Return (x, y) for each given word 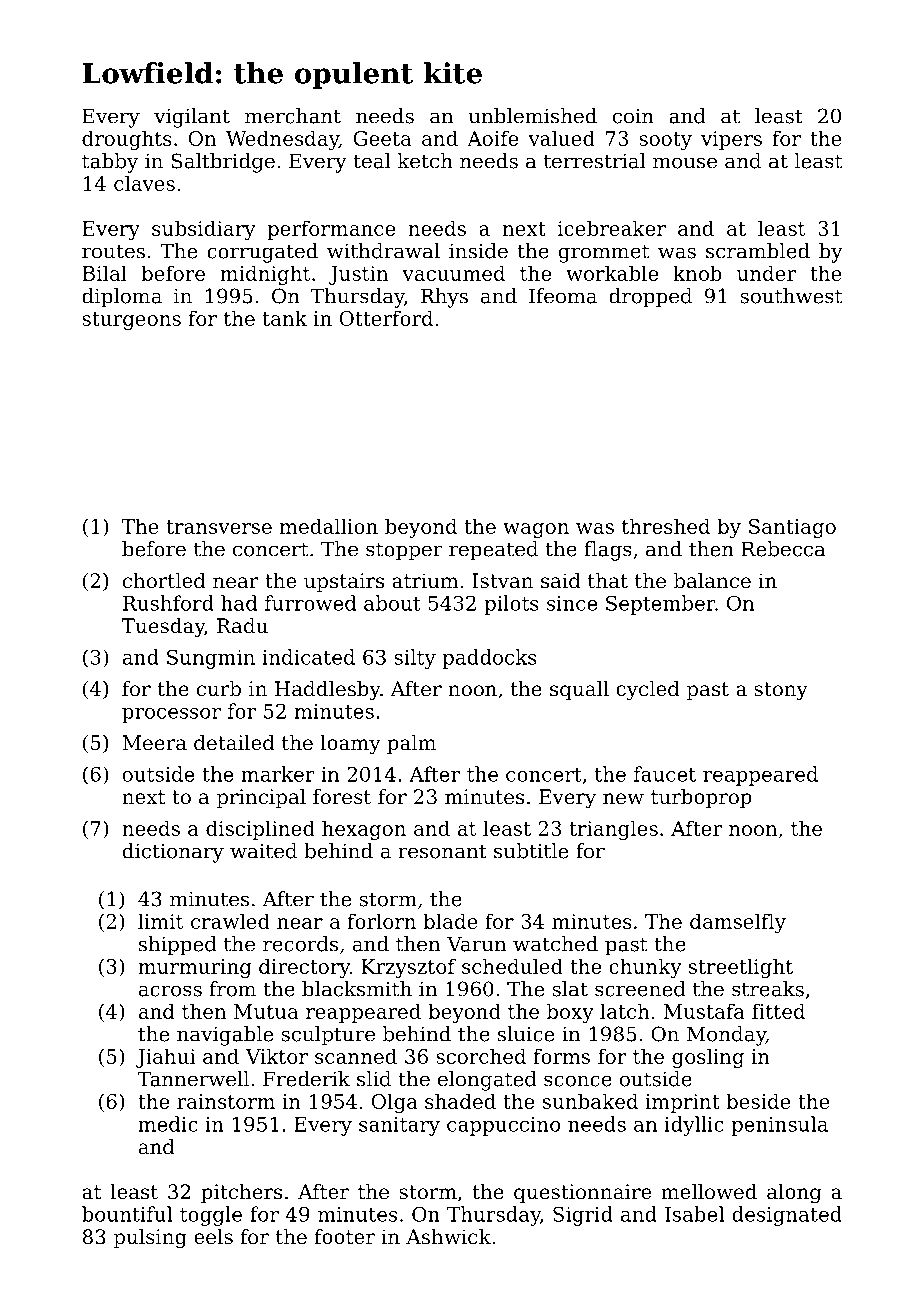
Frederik (306, 1079)
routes (113, 251)
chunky (645, 968)
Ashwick (448, 1236)
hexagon (364, 830)
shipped (178, 946)
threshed (666, 526)
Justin (358, 275)
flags (608, 551)
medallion (329, 526)
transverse (219, 527)
